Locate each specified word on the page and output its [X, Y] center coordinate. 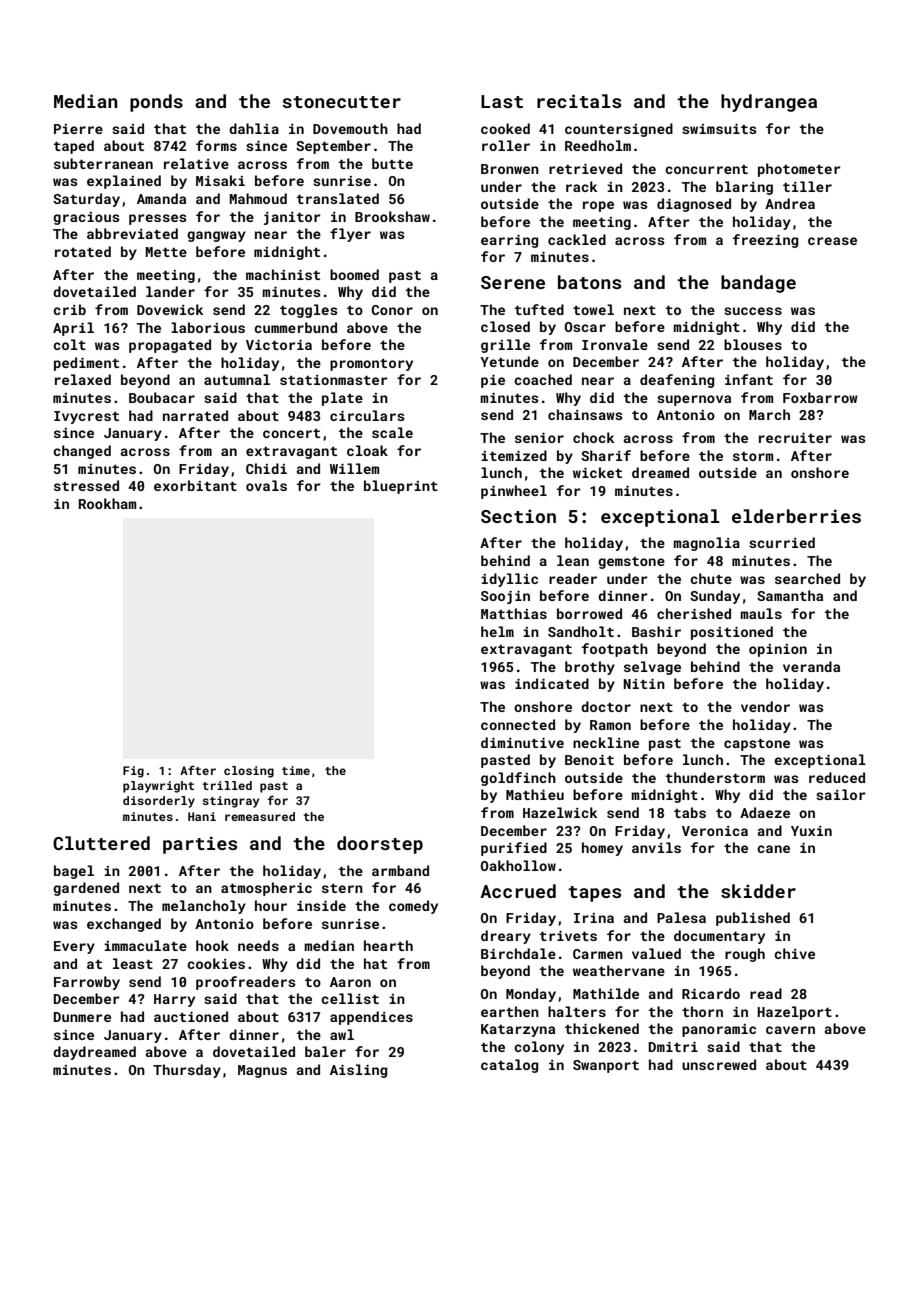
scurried [782, 542]
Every [74, 947]
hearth [388, 945]
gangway [216, 236]
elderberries [796, 516]
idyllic [509, 580]
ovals [266, 485]
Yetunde [509, 361]
